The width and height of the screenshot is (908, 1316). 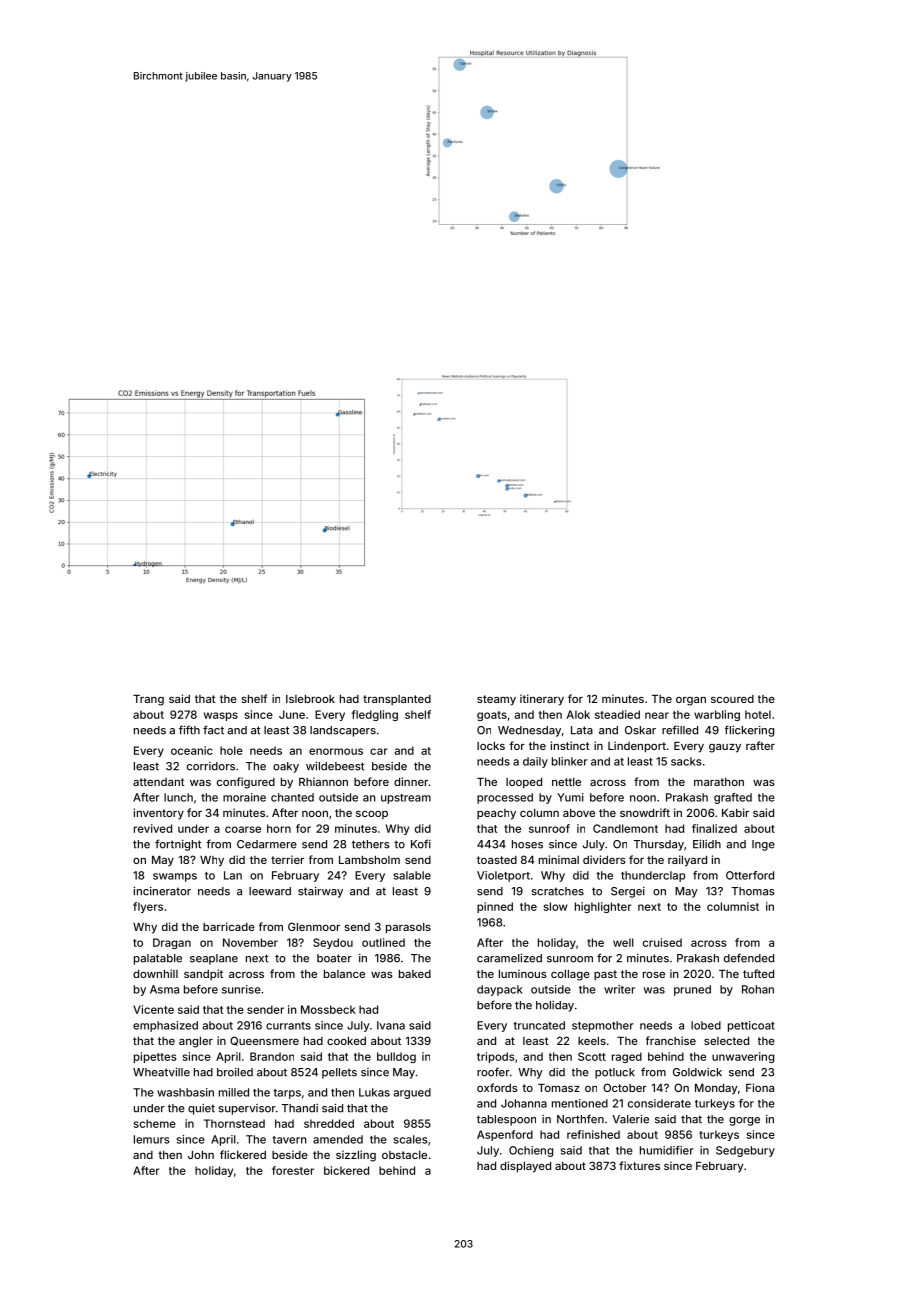 I want to click on stairway, so click(x=320, y=892).
